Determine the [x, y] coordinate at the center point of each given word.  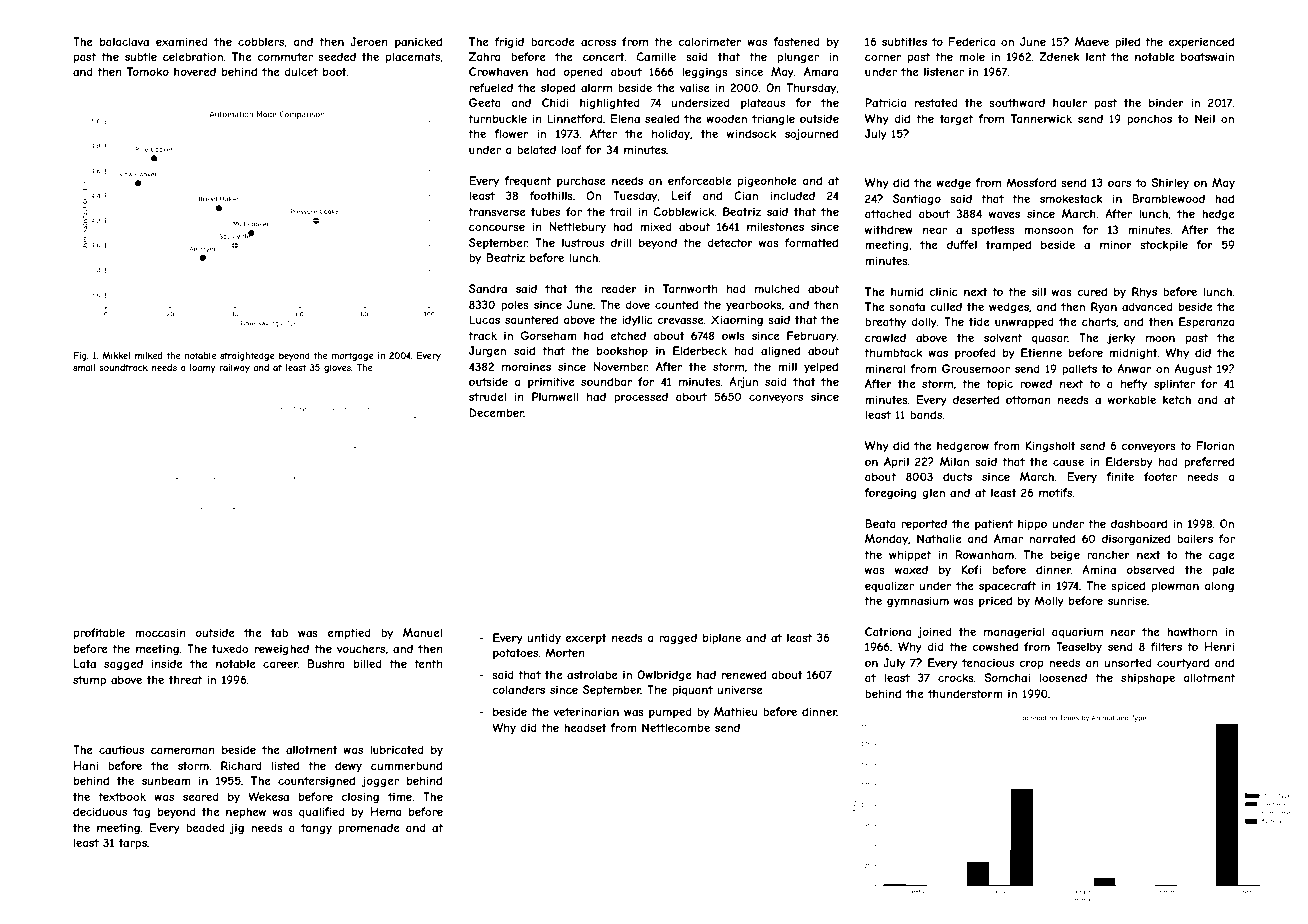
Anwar [1134, 368]
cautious [121, 749]
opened [583, 72]
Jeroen [369, 41]
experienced [1201, 42]
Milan [954, 461]
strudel [487, 396]
